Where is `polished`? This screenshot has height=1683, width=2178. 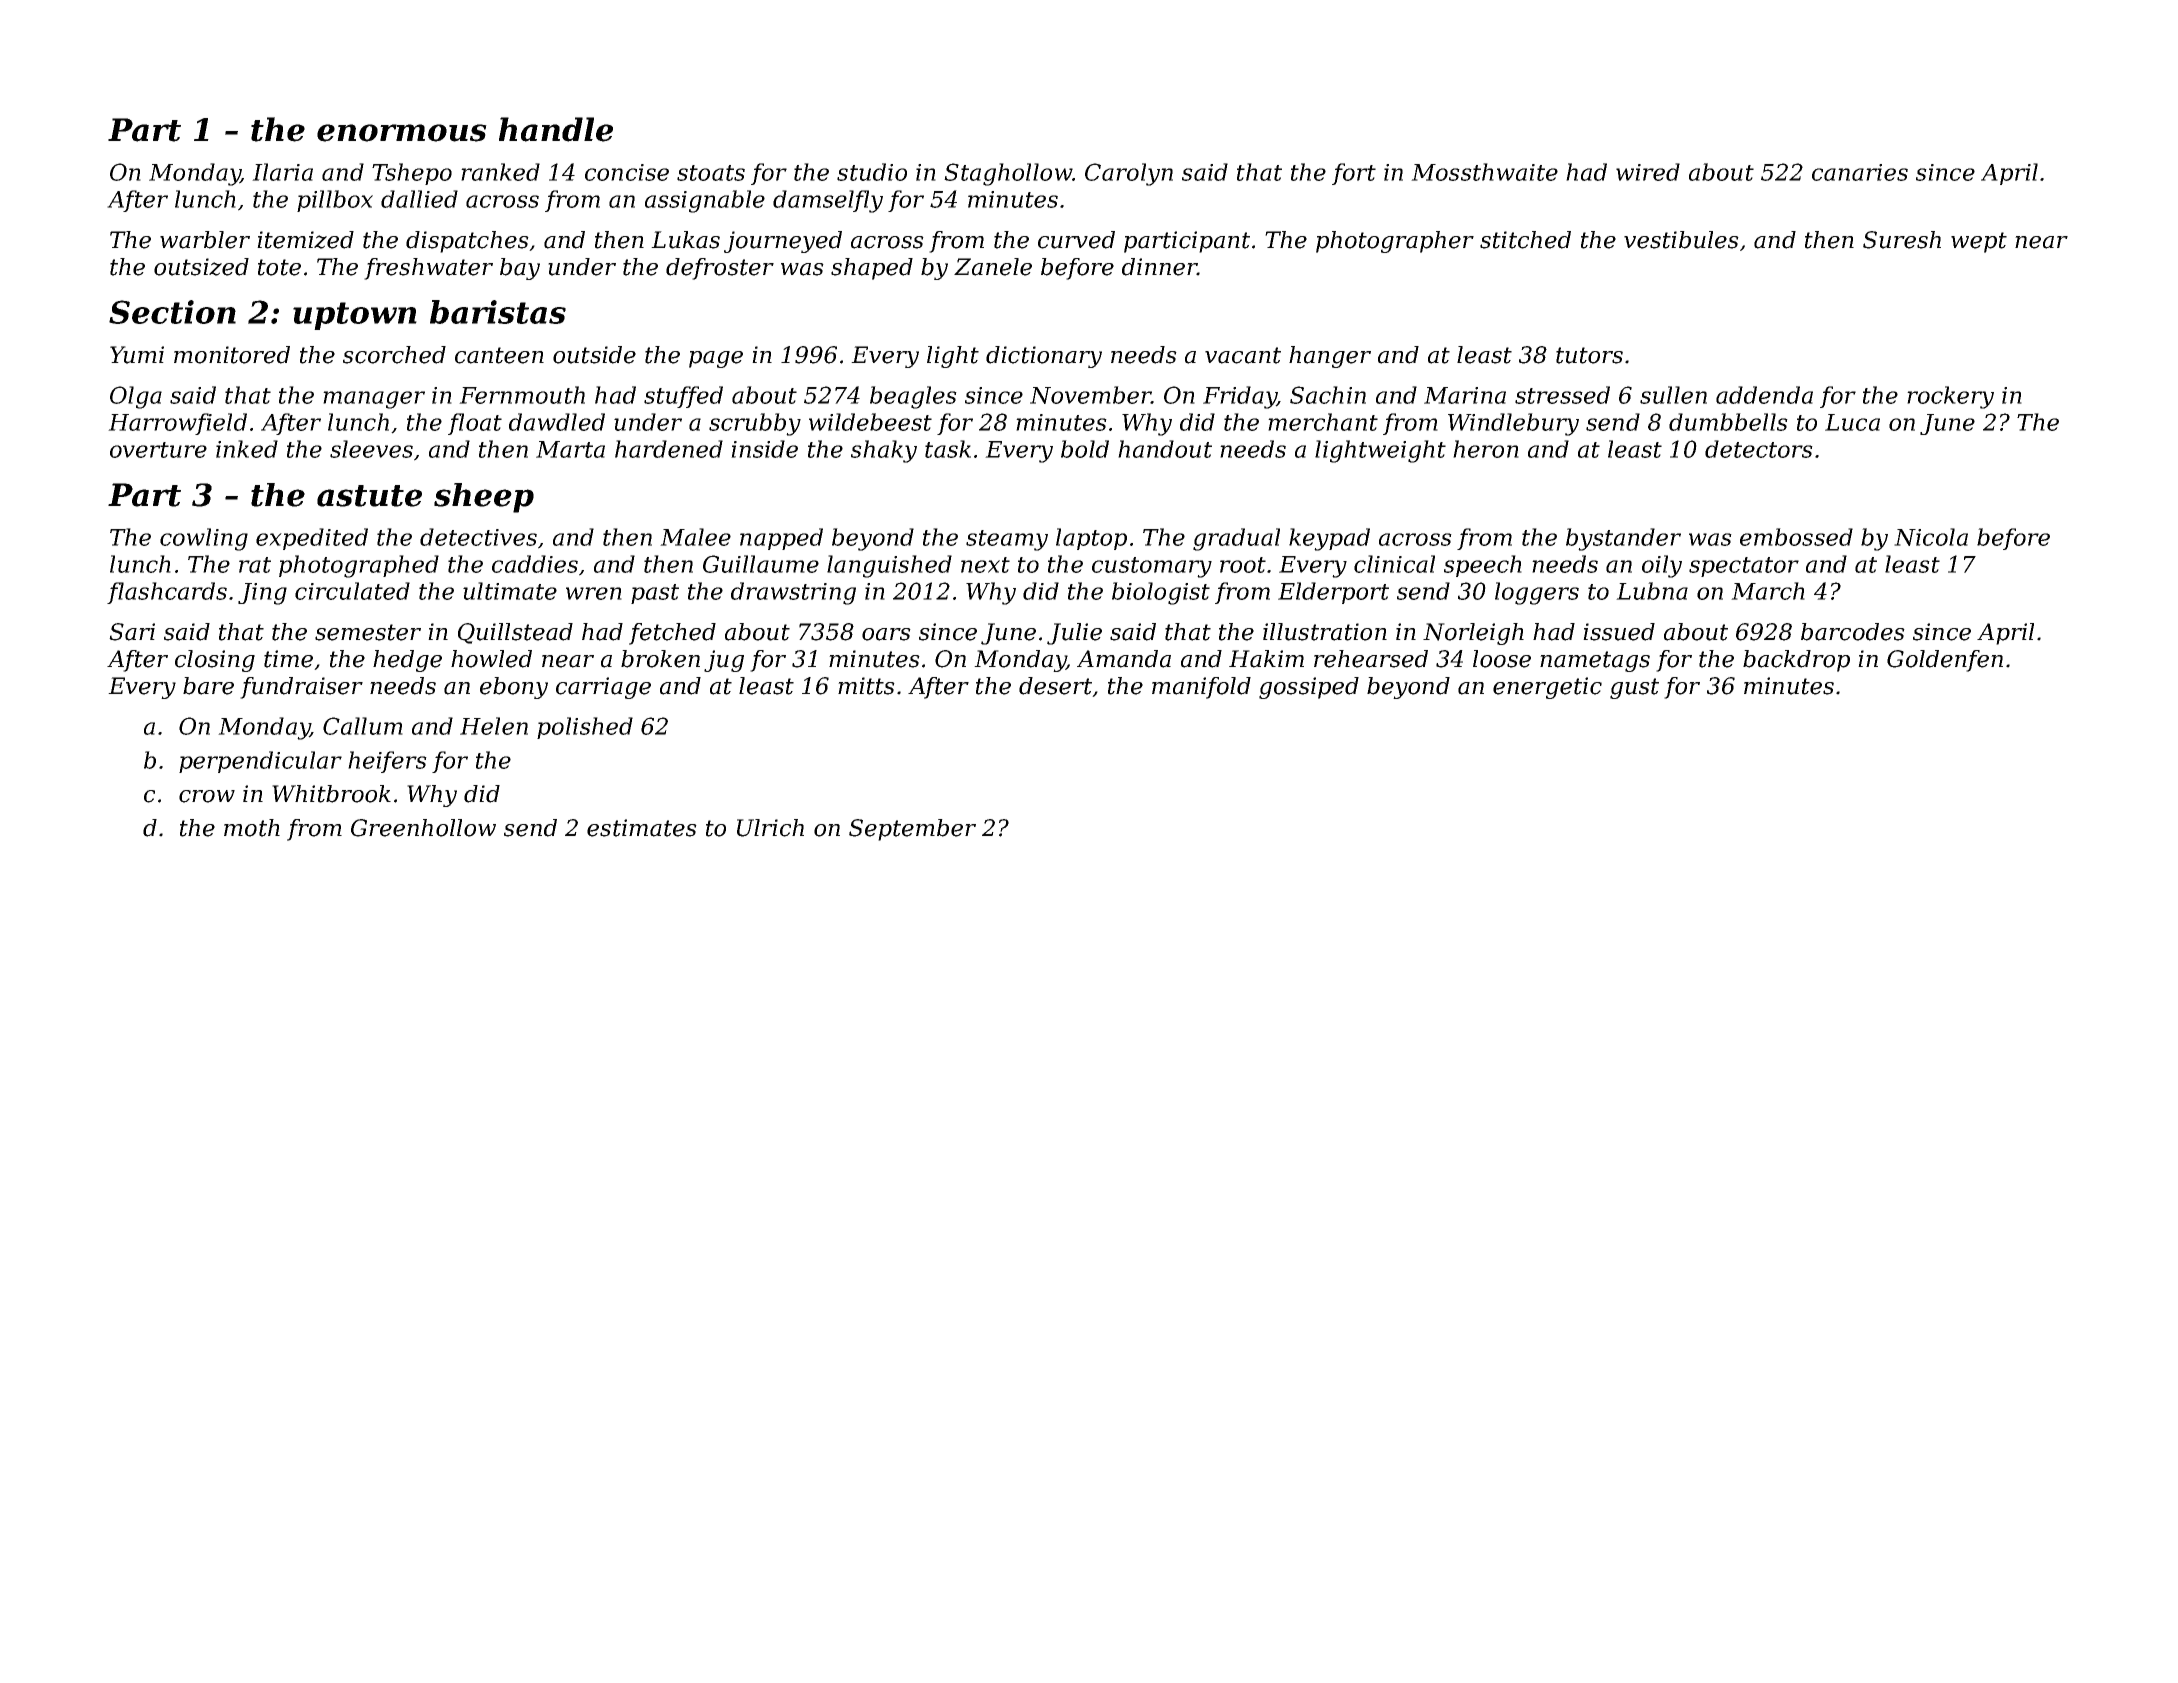
polished is located at coordinates (585, 728).
